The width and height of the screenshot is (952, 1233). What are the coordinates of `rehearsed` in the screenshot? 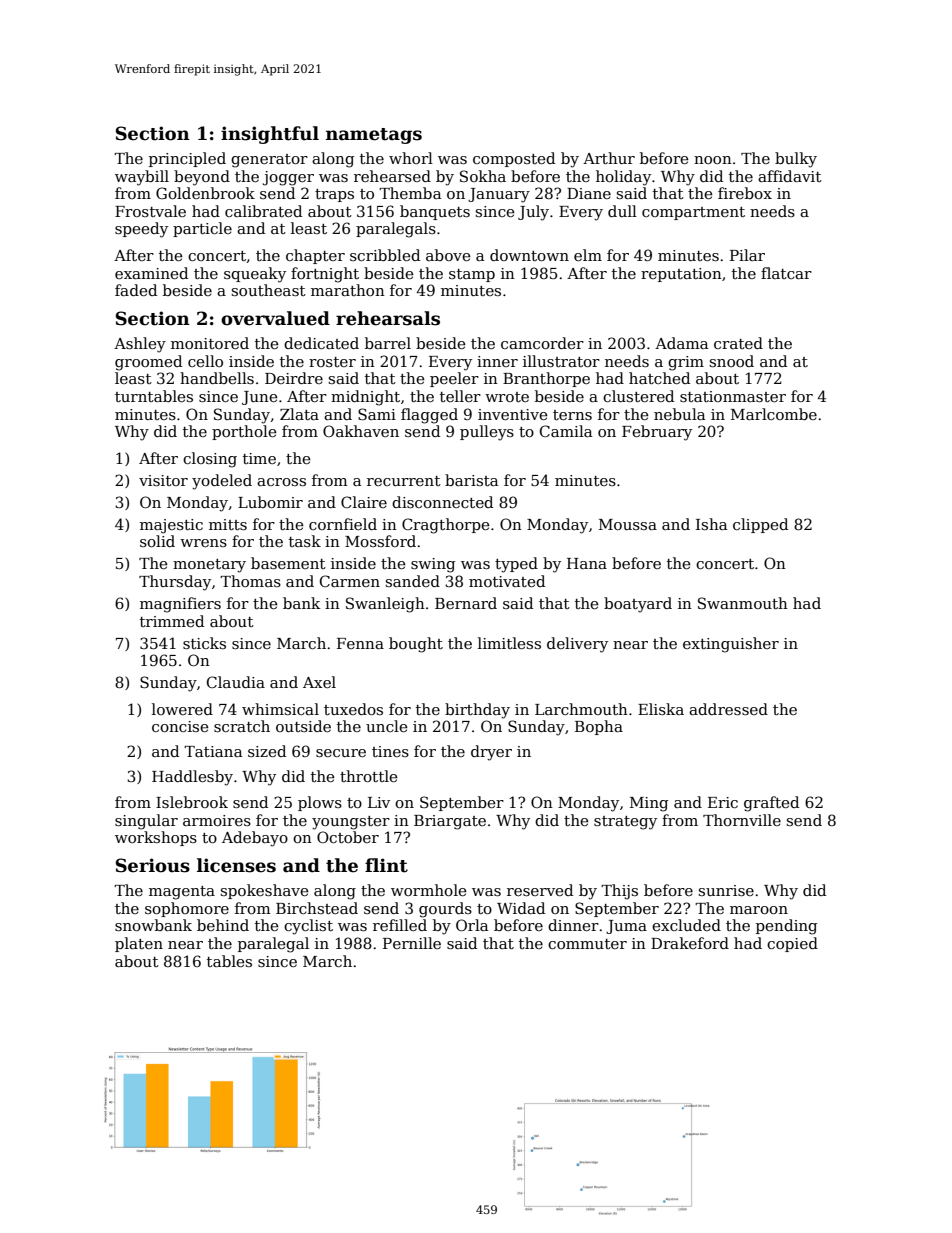 It's located at (392, 176).
